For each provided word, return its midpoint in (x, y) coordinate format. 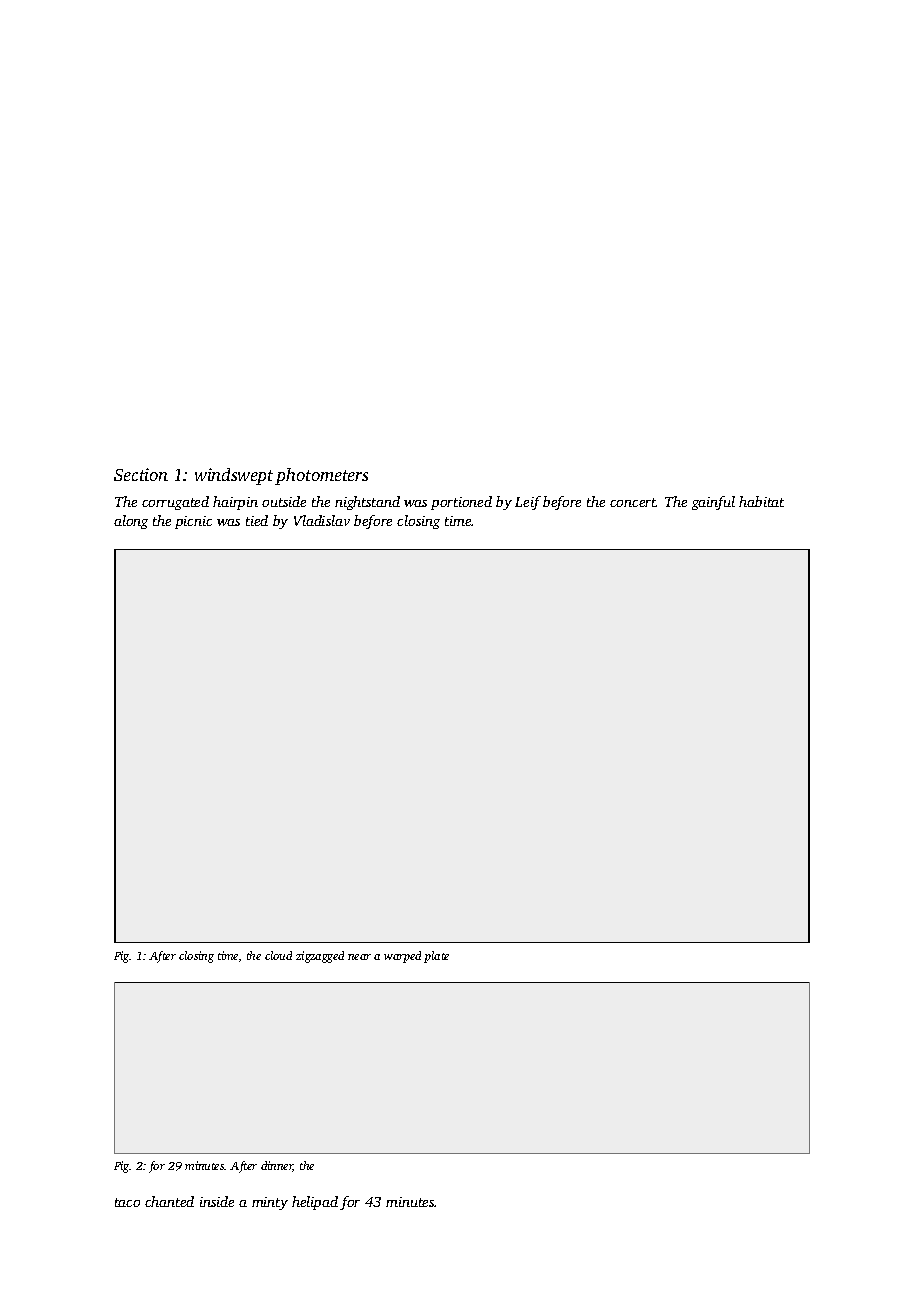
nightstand (367, 503)
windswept (234, 476)
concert (633, 502)
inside (217, 1201)
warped (402, 957)
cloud (278, 955)
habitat (761, 501)
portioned (461, 503)
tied (257, 520)
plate (436, 957)
